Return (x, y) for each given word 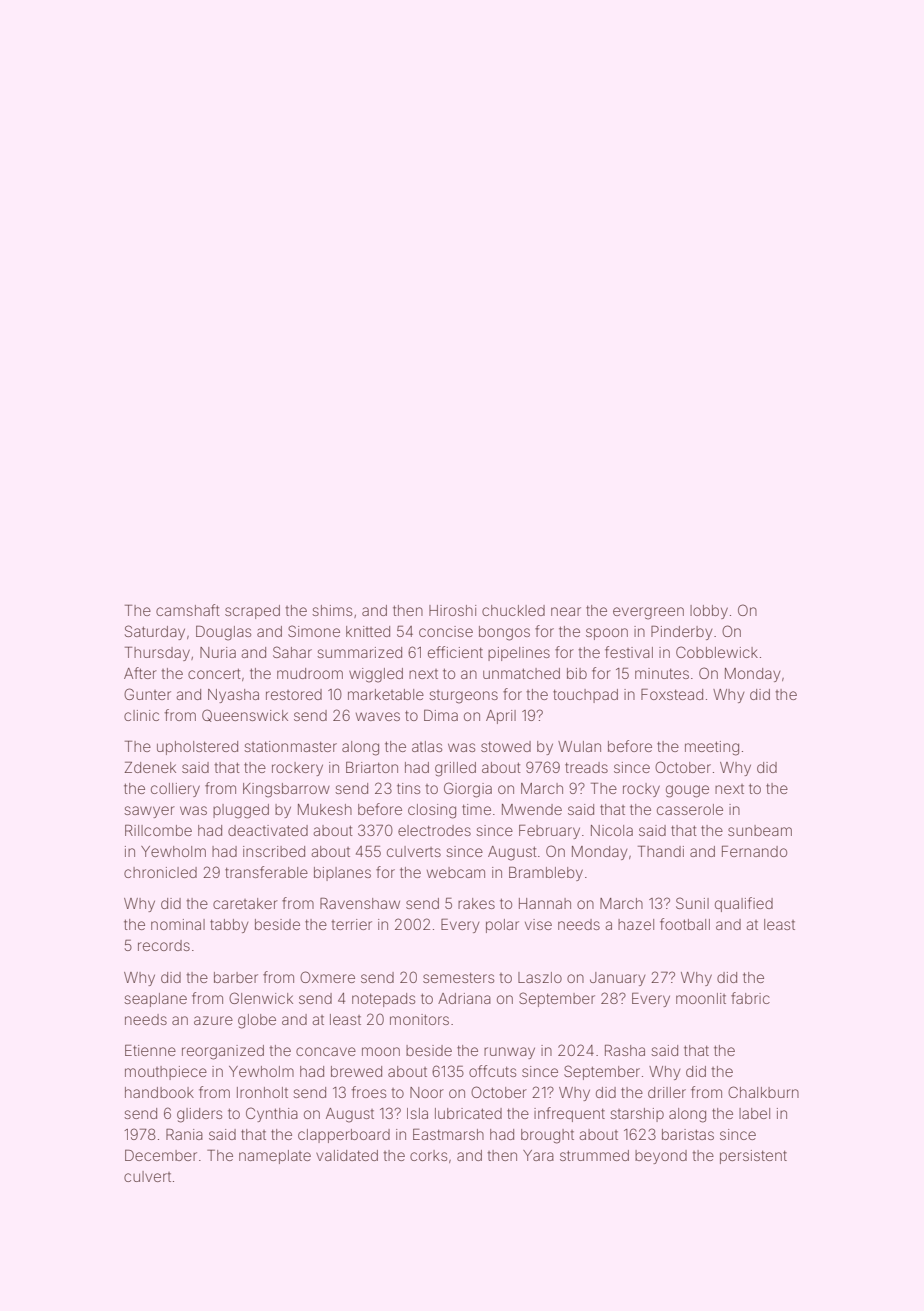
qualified (744, 904)
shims (332, 610)
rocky (641, 790)
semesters (458, 977)
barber (236, 977)
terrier (351, 924)
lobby (709, 612)
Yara (538, 1155)
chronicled (160, 872)
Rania (184, 1134)
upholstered (197, 748)
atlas (427, 746)
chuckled (513, 610)
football (685, 924)
